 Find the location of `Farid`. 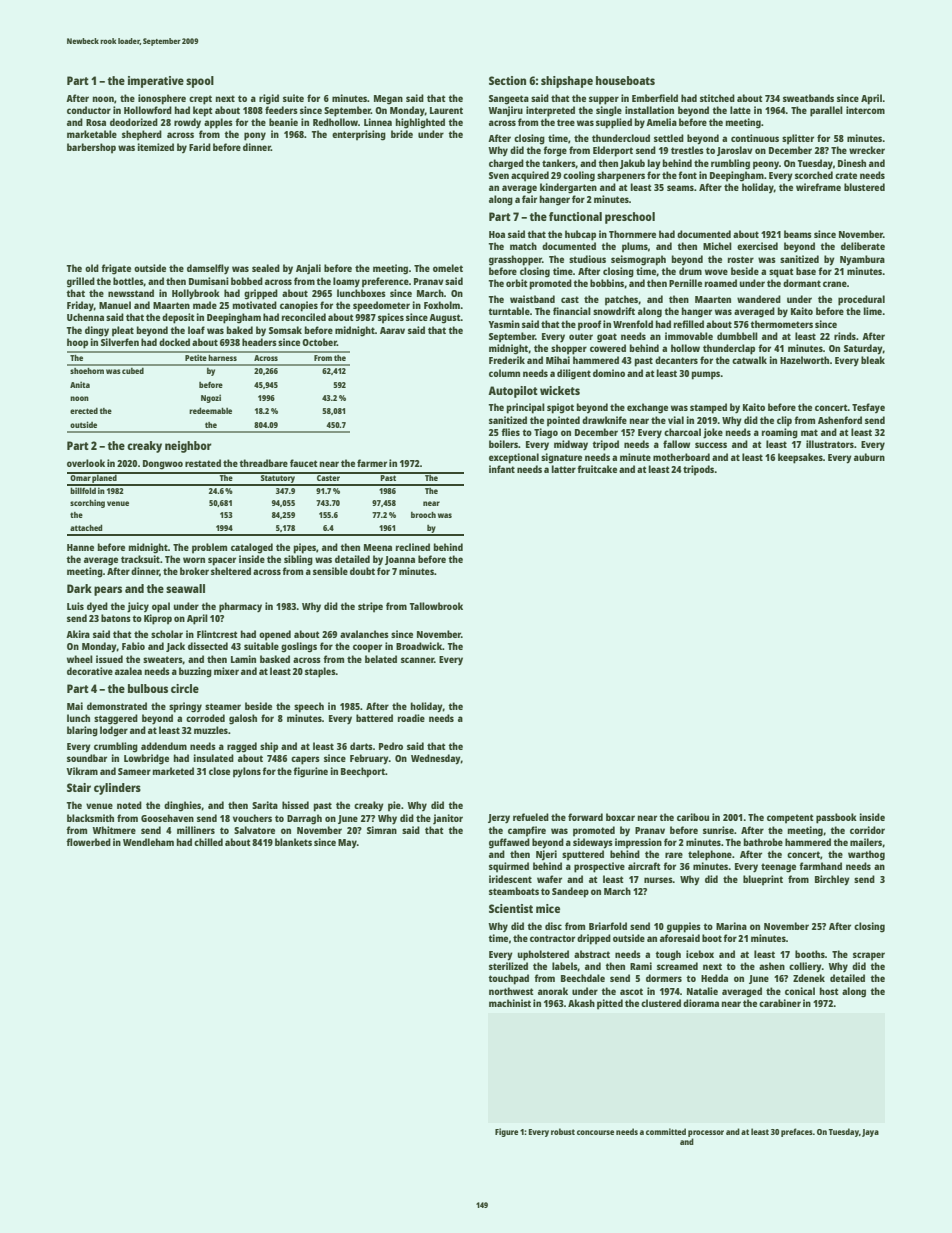

Farid is located at coordinates (200, 147).
